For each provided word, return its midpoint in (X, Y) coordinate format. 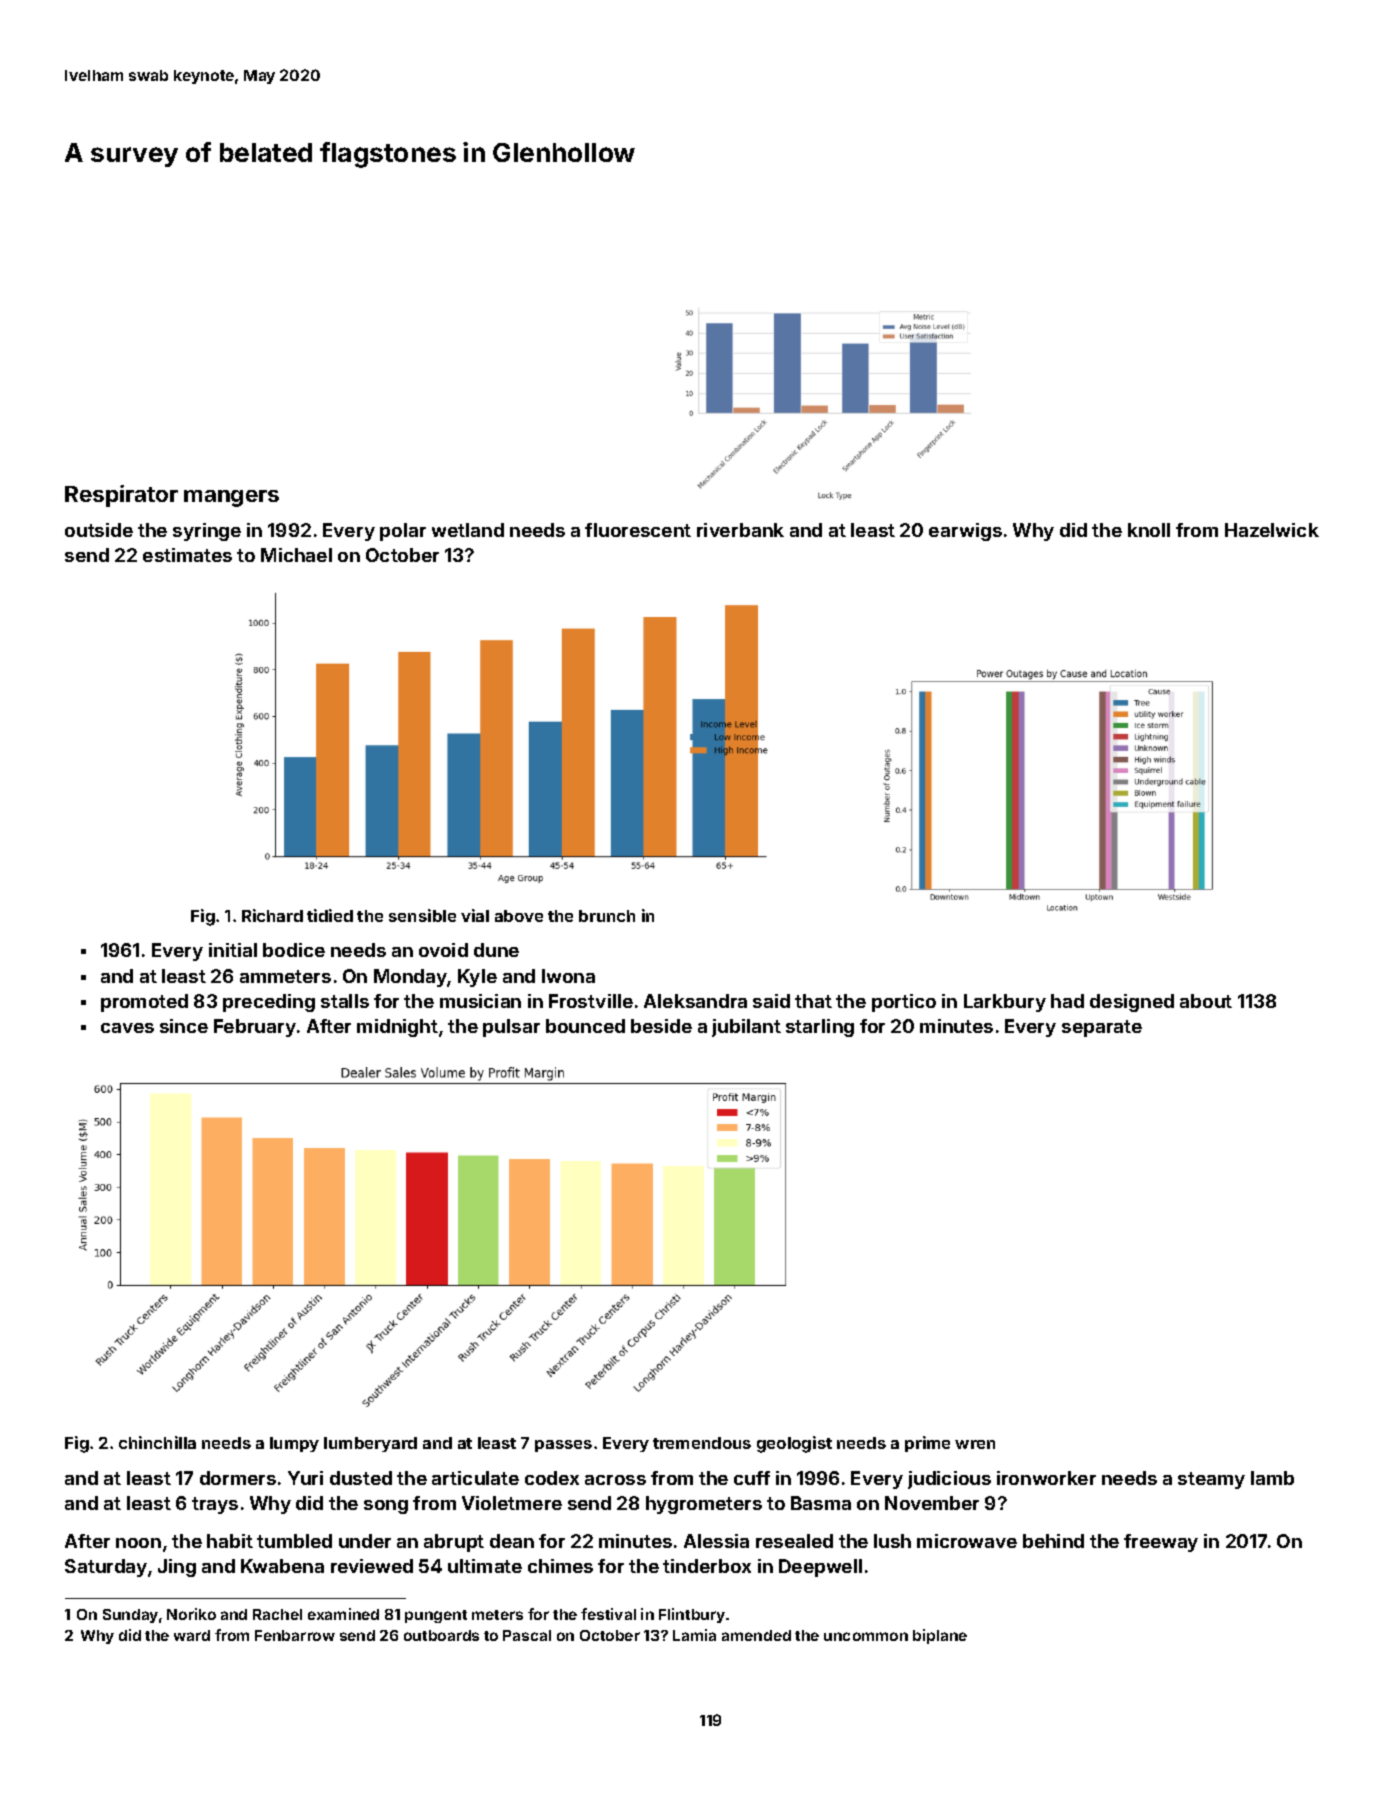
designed (1132, 1003)
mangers (231, 498)
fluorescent (638, 530)
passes (563, 1446)
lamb (1272, 1478)
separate (1102, 1028)
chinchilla (157, 1442)
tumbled (294, 1541)
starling (820, 1028)
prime (927, 1444)
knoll (1149, 530)
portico (904, 1003)
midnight (397, 1028)
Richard (272, 915)
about (1206, 1001)
